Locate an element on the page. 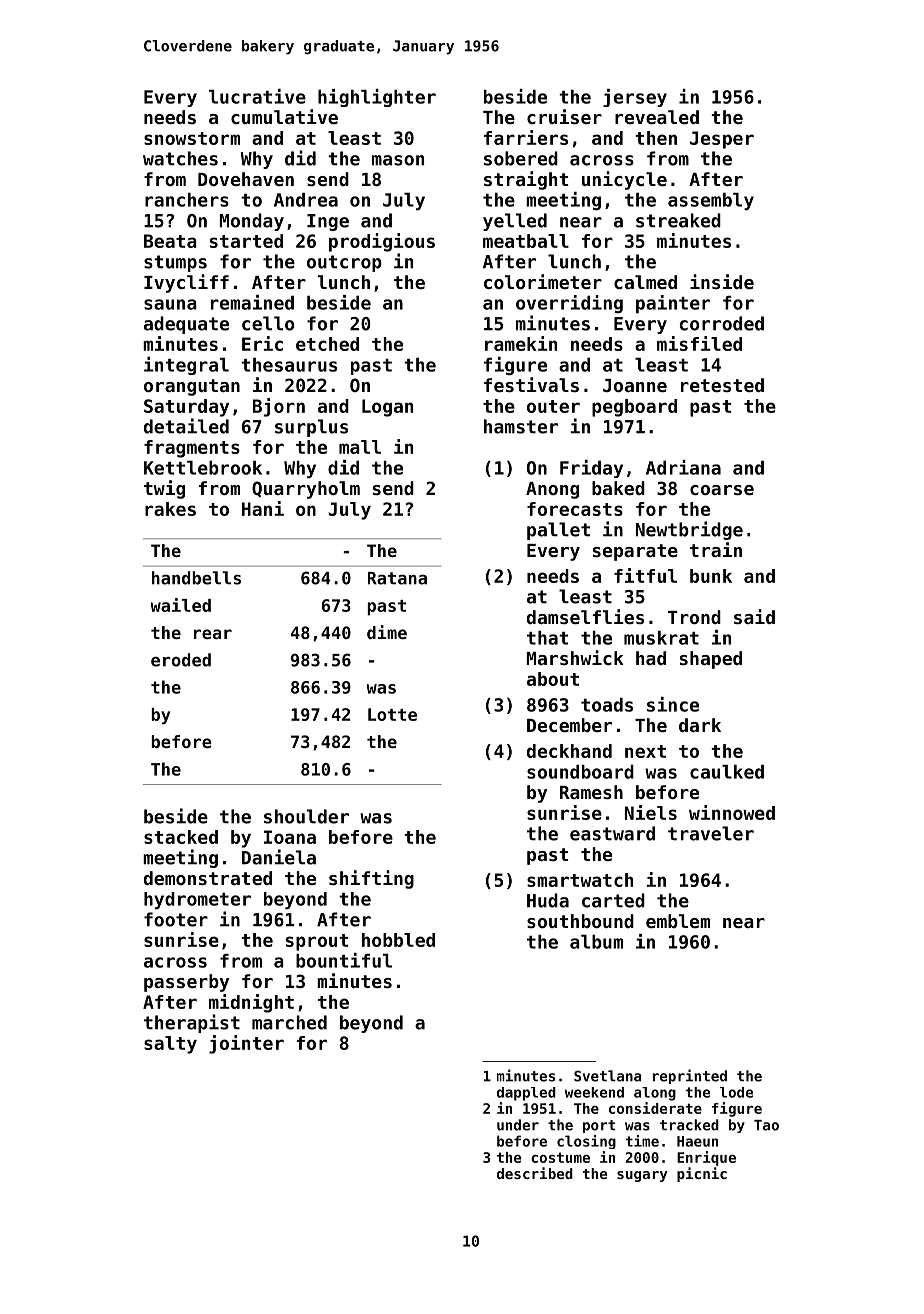 This page has height=1314, width=924. hamster is located at coordinates (521, 426).
